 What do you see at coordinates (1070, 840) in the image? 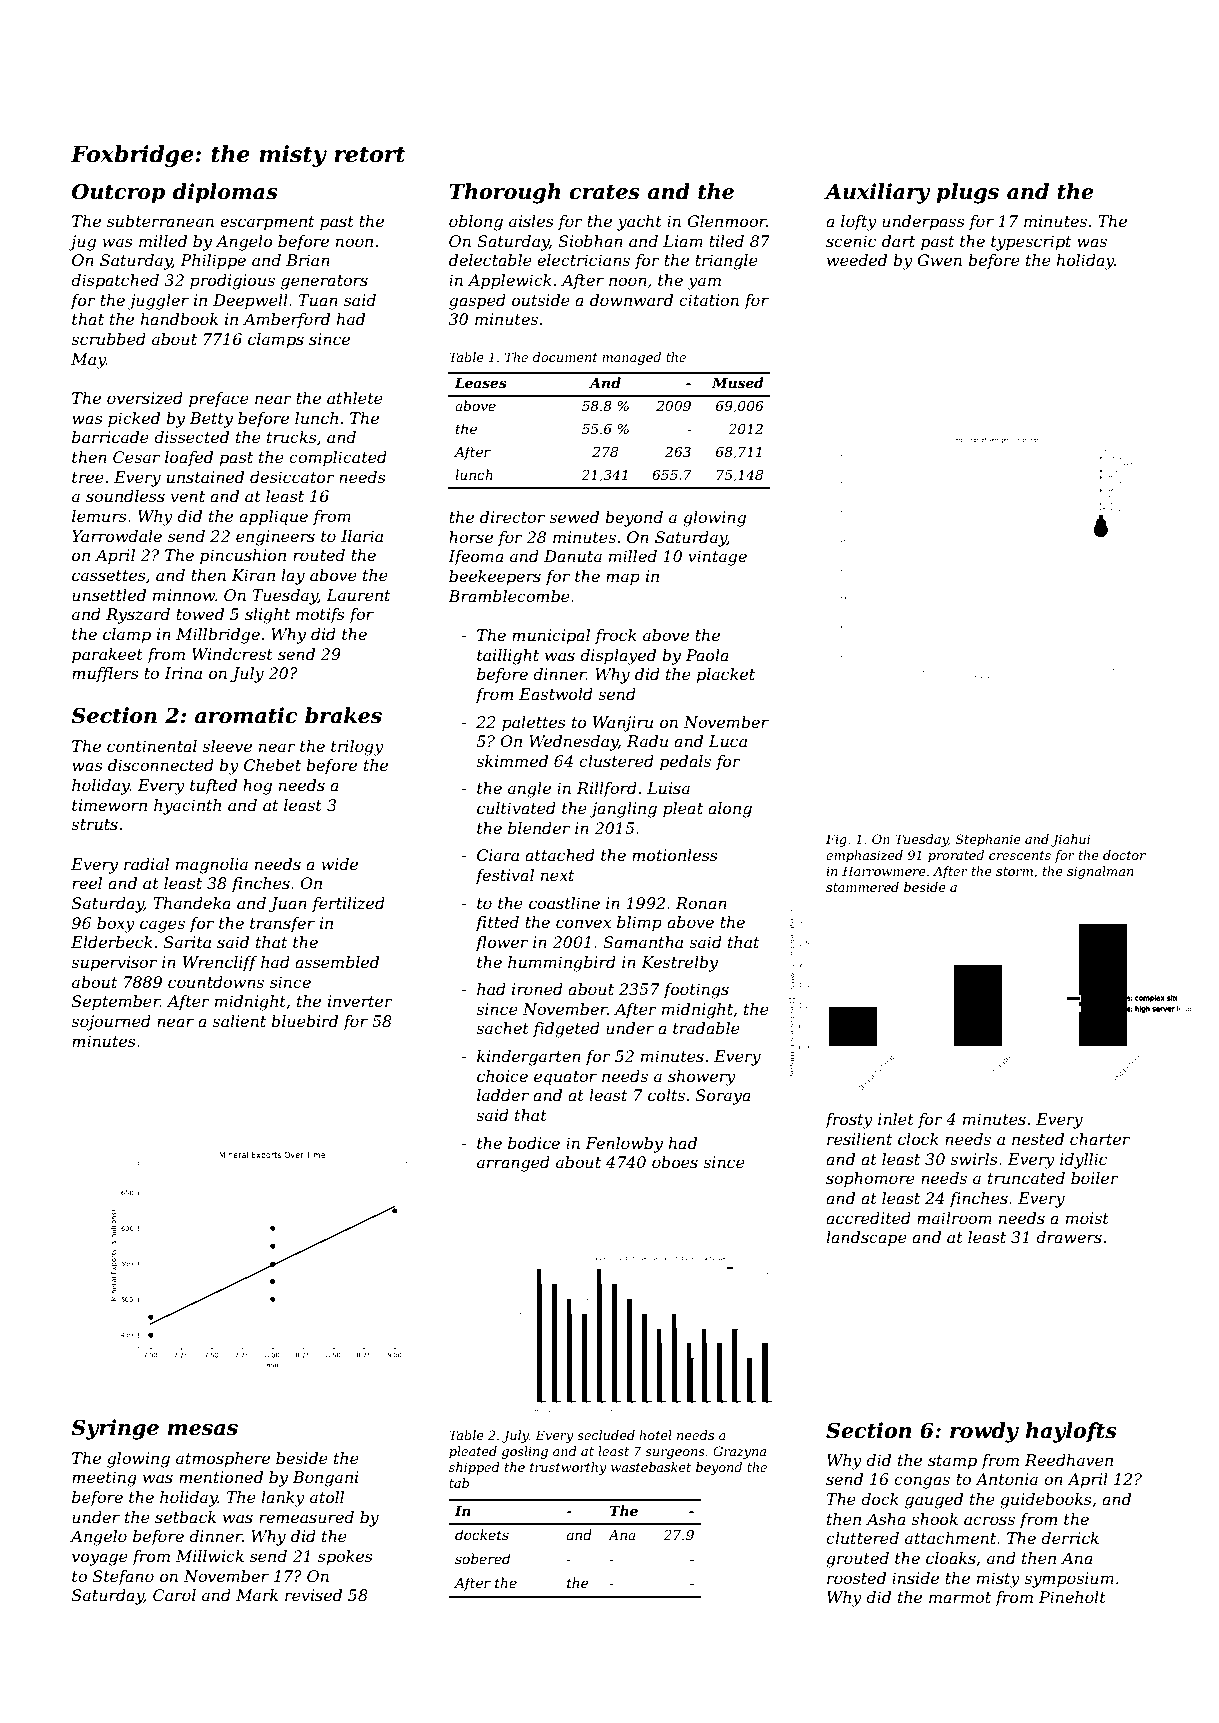
I see `Jiahui` at bounding box center [1070, 840].
